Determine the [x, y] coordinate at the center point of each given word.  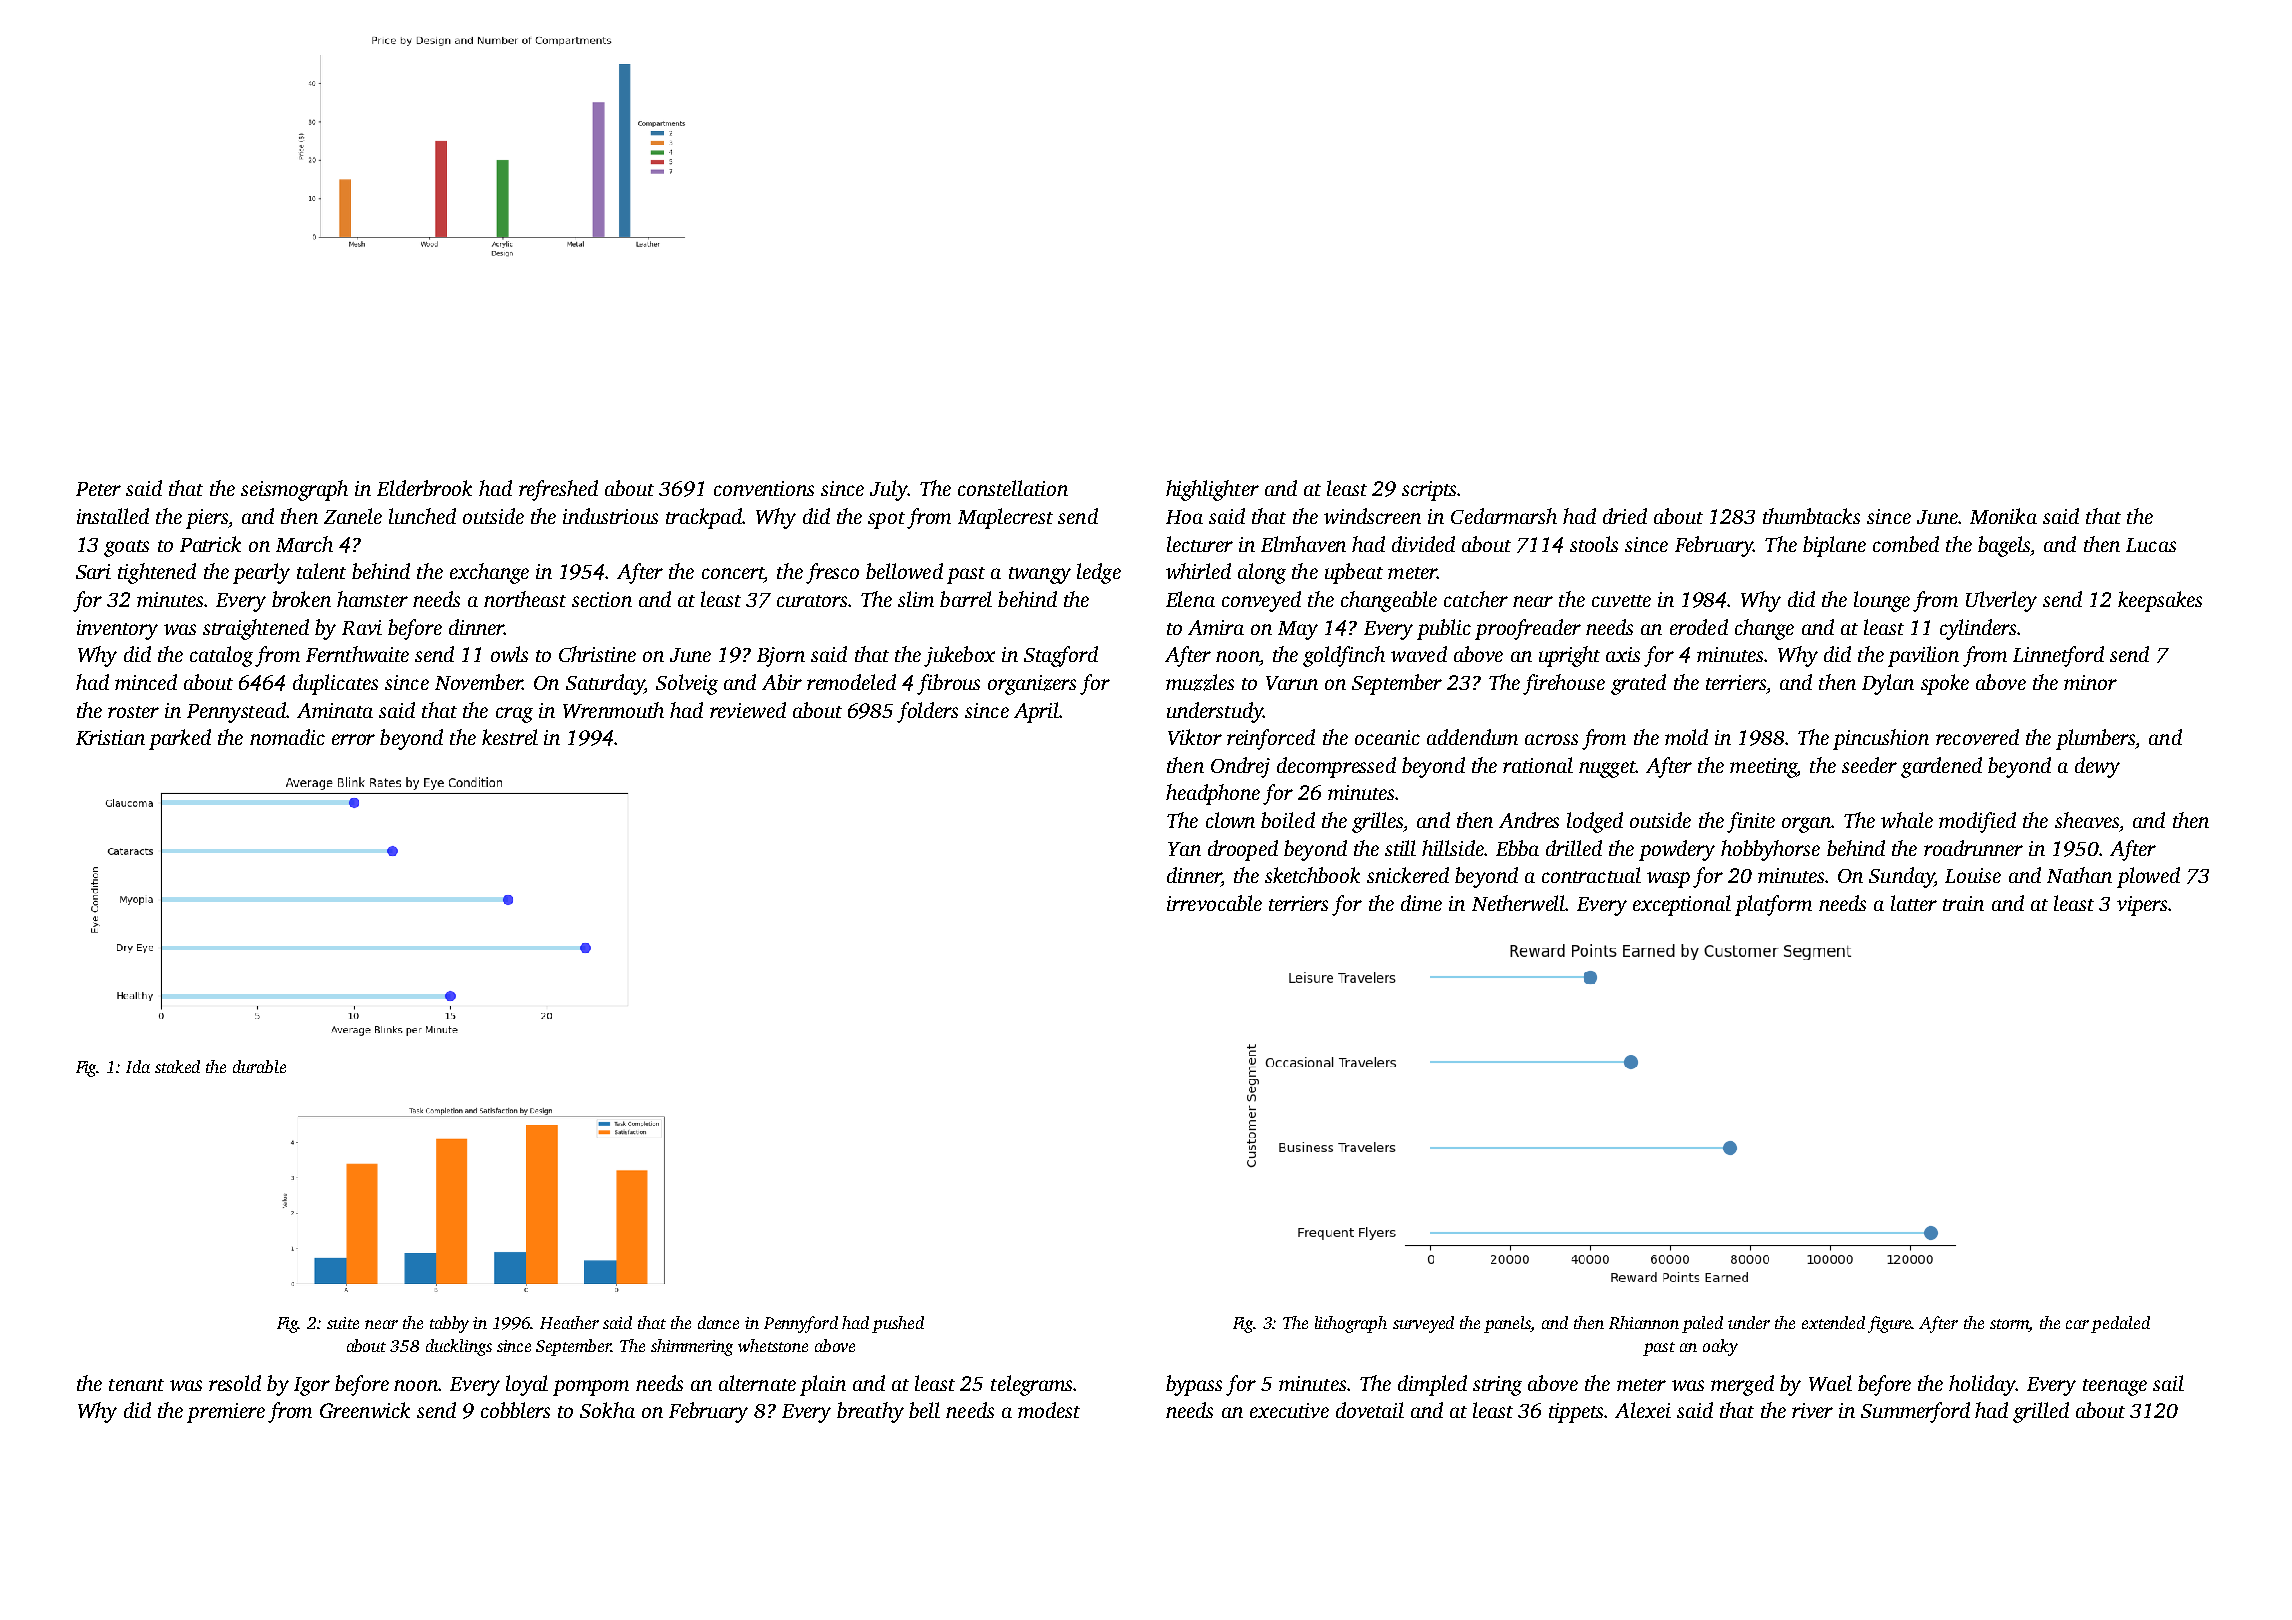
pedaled [2120, 1324]
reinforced [1271, 739]
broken [301, 599]
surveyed [1423, 1324]
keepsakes [2160, 601]
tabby [449, 1324]
